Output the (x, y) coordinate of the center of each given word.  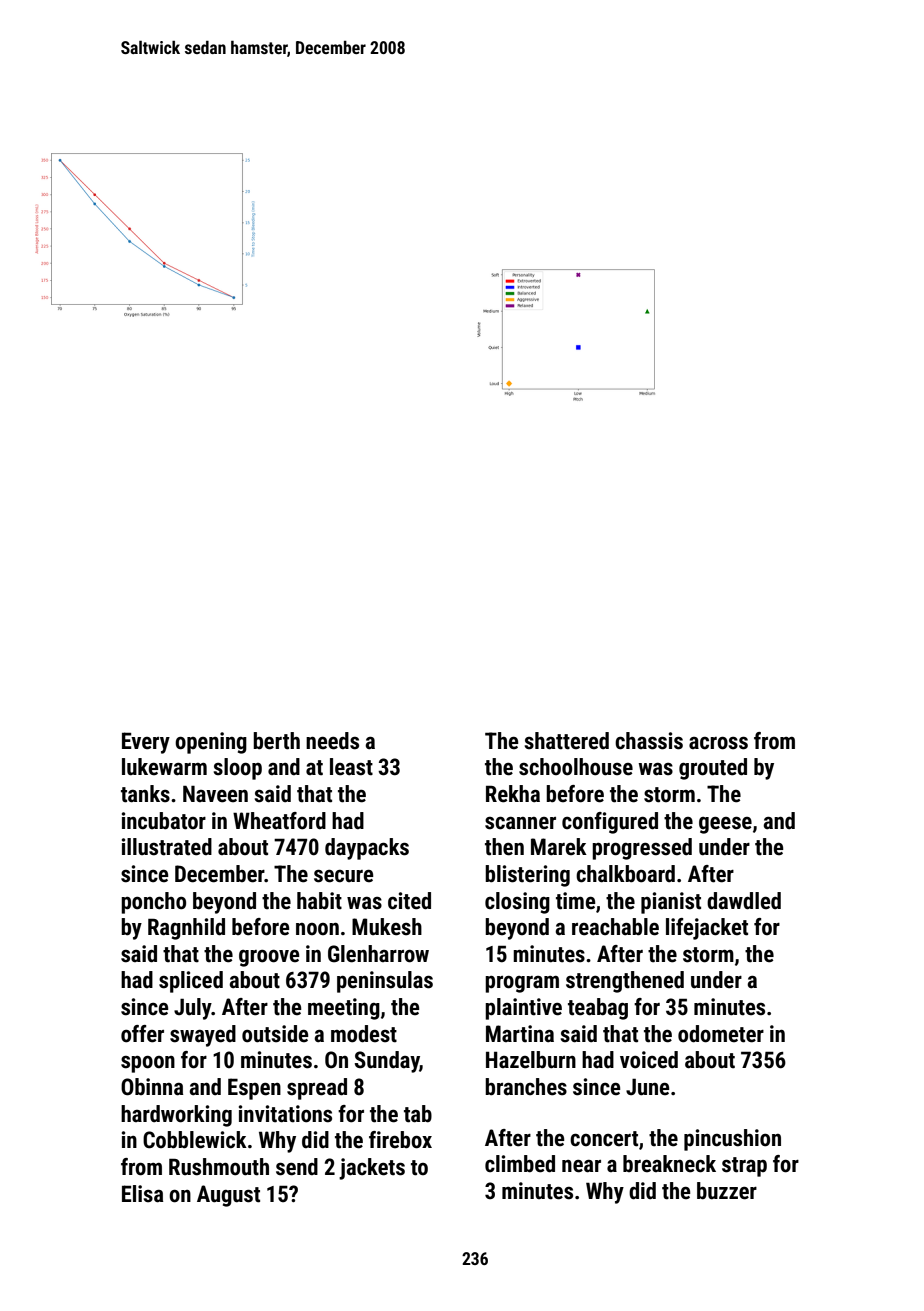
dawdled (744, 901)
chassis (649, 741)
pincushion (732, 1140)
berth (276, 741)
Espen (254, 1089)
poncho (153, 903)
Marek (559, 847)
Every (146, 743)
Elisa (143, 1194)
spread (317, 1089)
